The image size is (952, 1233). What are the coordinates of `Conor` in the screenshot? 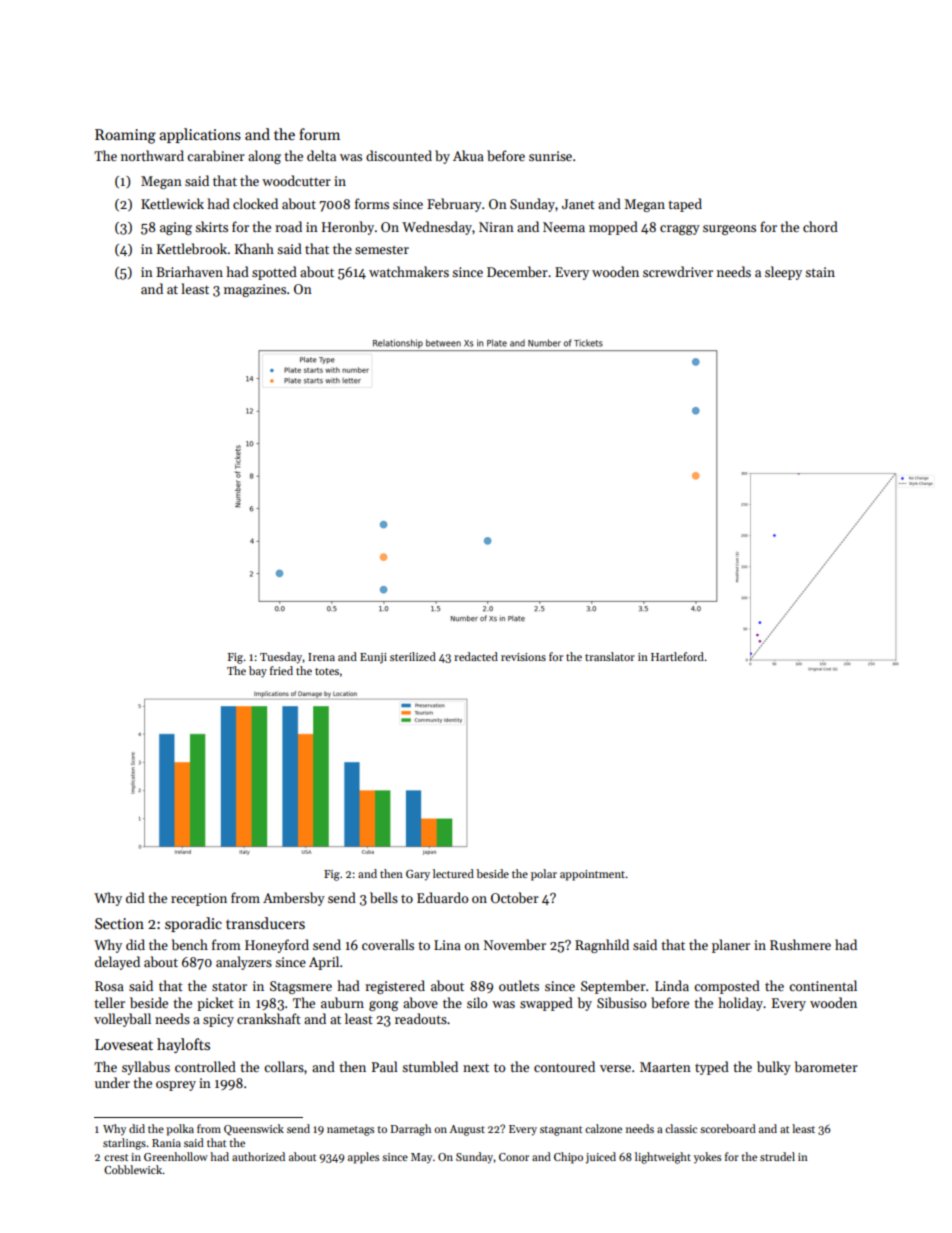 It's located at (514, 1157).
